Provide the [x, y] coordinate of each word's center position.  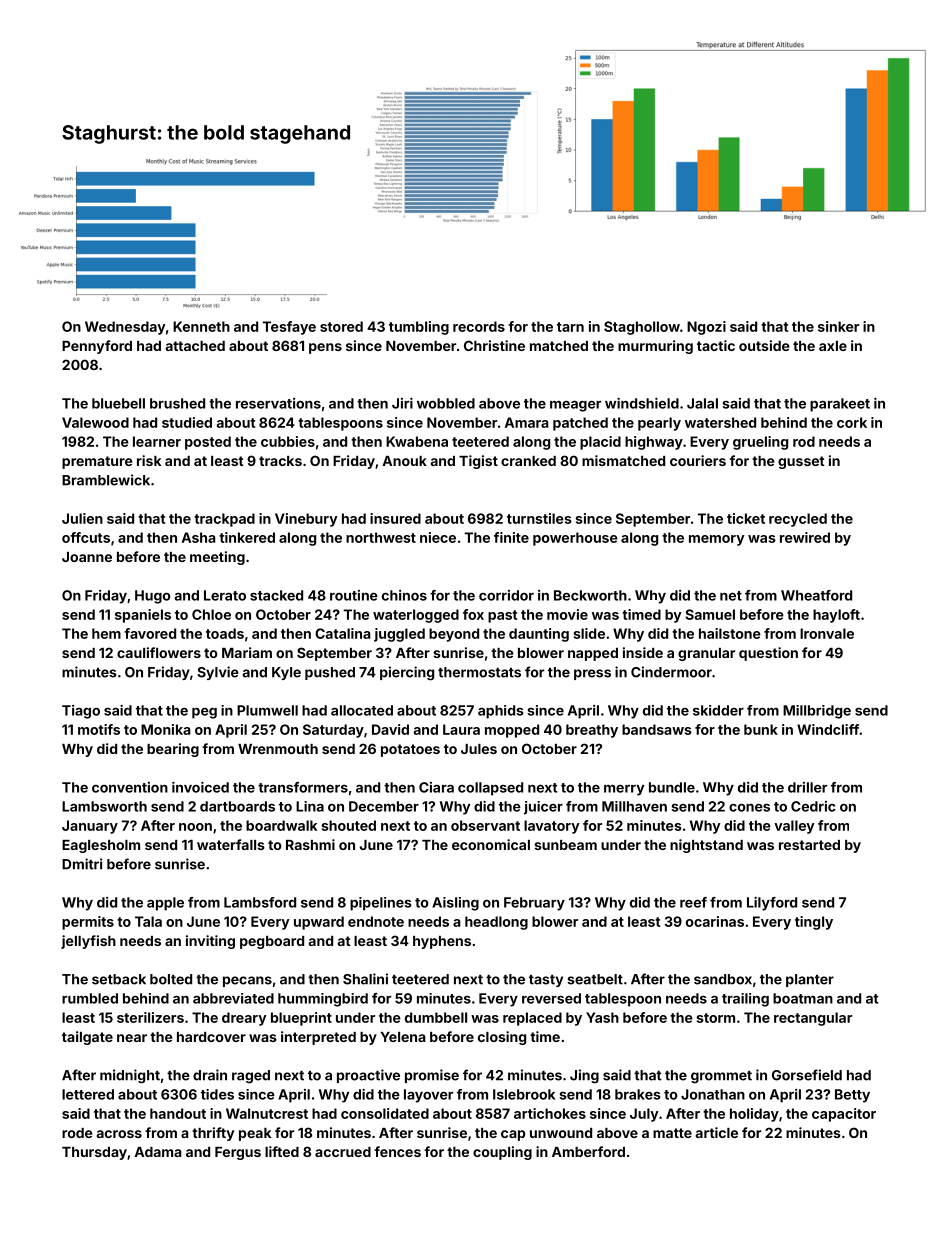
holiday [754, 1115]
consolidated [385, 1113]
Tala [148, 921]
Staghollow [642, 328]
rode [77, 1133]
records [479, 326]
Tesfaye [289, 328]
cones [749, 808]
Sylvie [218, 673]
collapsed [490, 789]
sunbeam [565, 845]
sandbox [723, 979]
